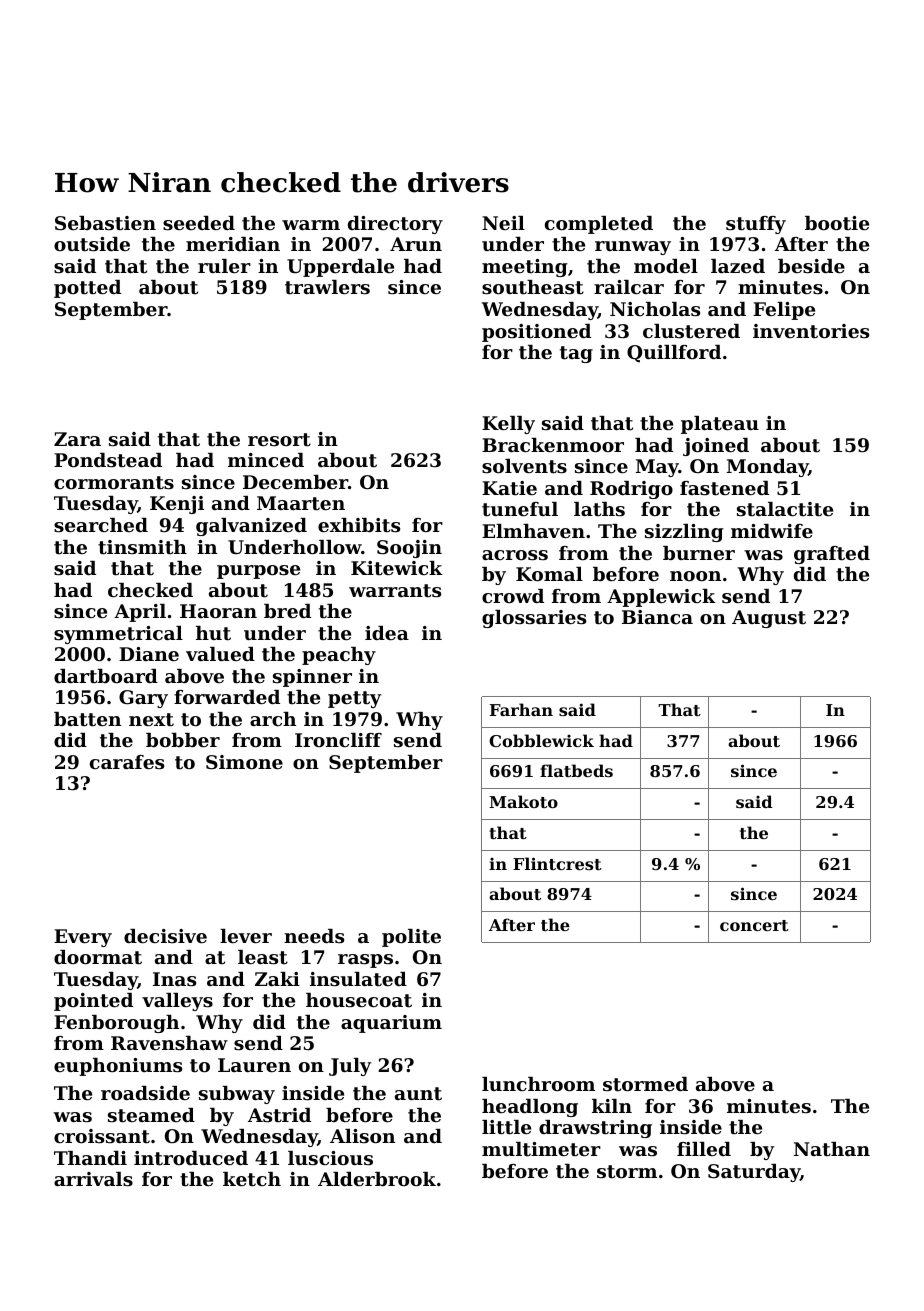 This image has height=1311, width=924. What do you see at coordinates (655, 309) in the image?
I see `Nicholas` at bounding box center [655, 309].
